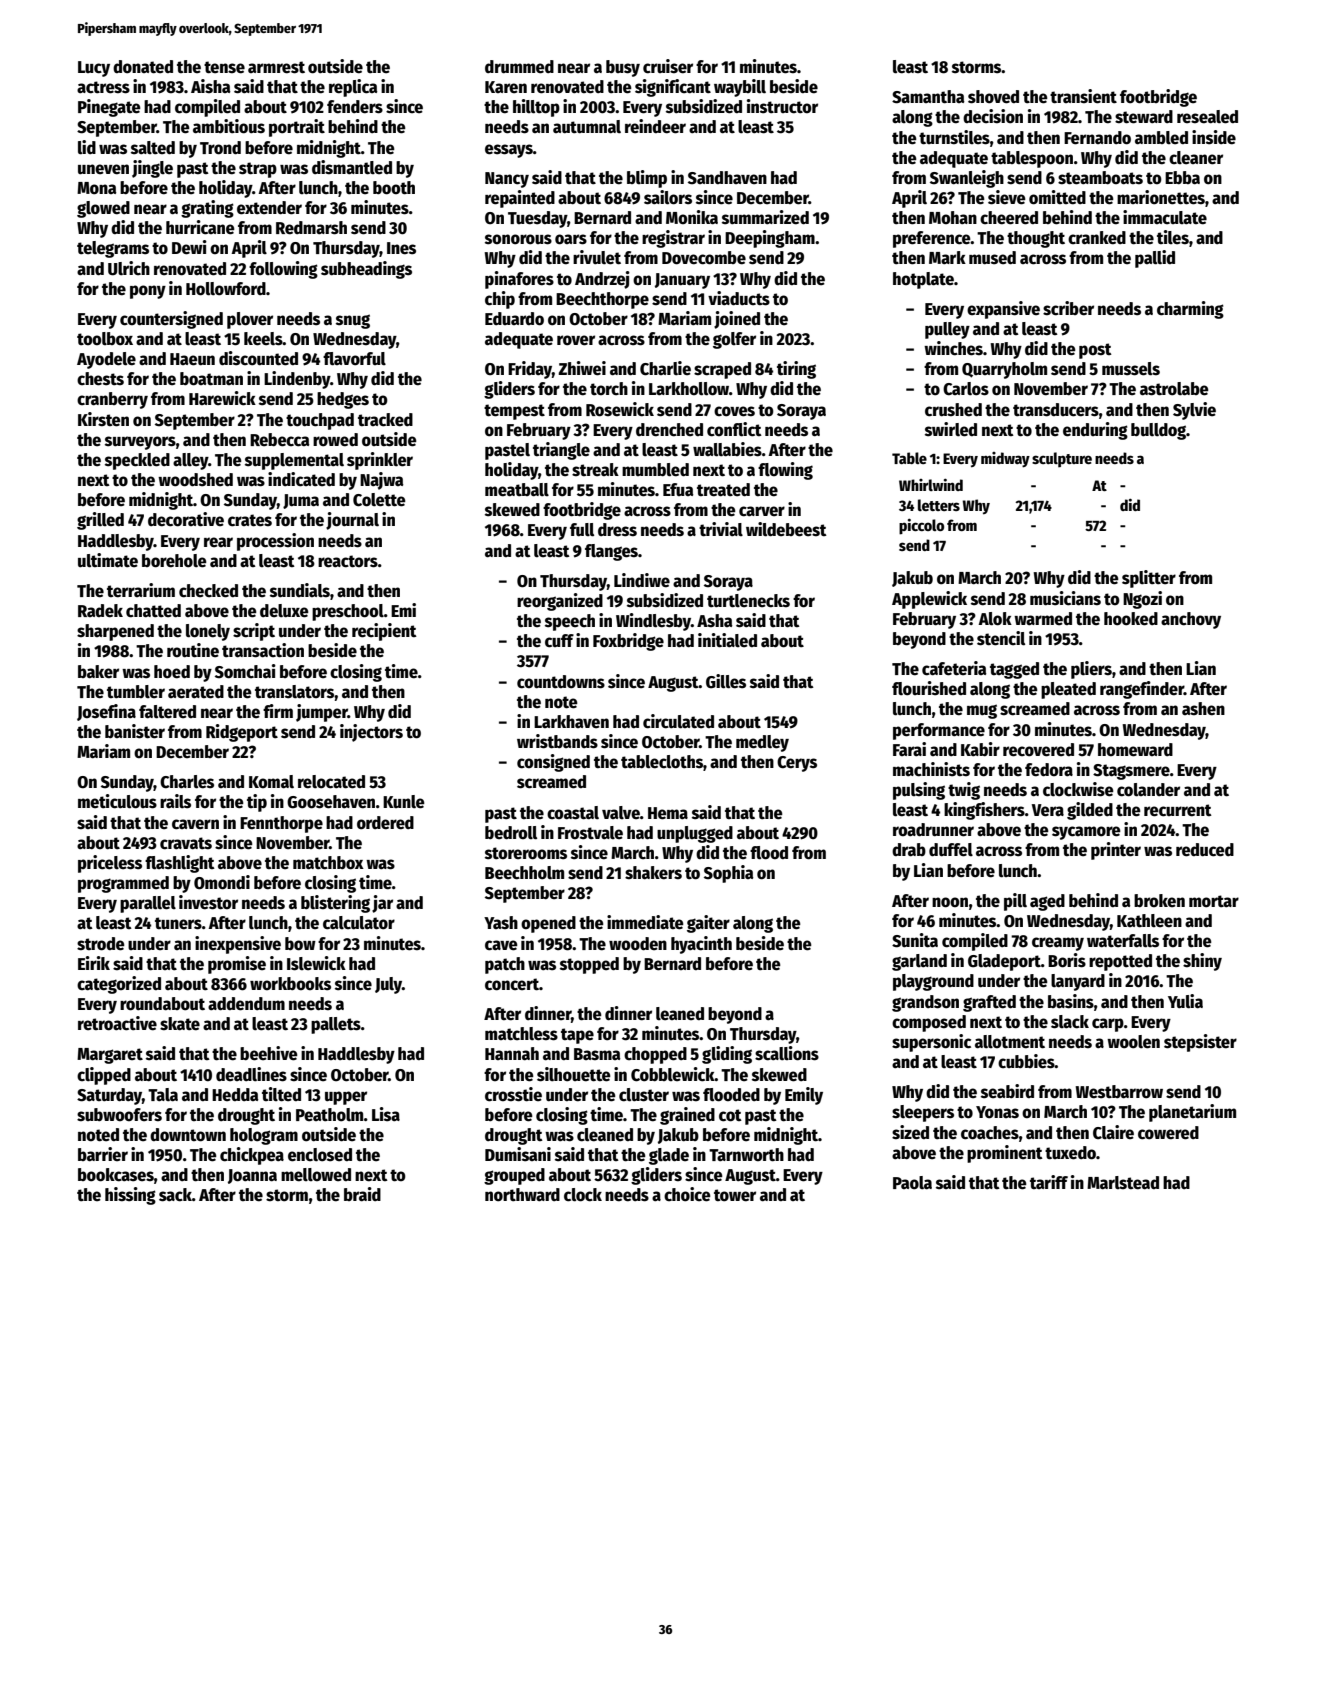 This screenshot has height=1705, width=1318. Describe the element at coordinates (673, 1074) in the screenshot. I see `Cobblewick` at that location.
